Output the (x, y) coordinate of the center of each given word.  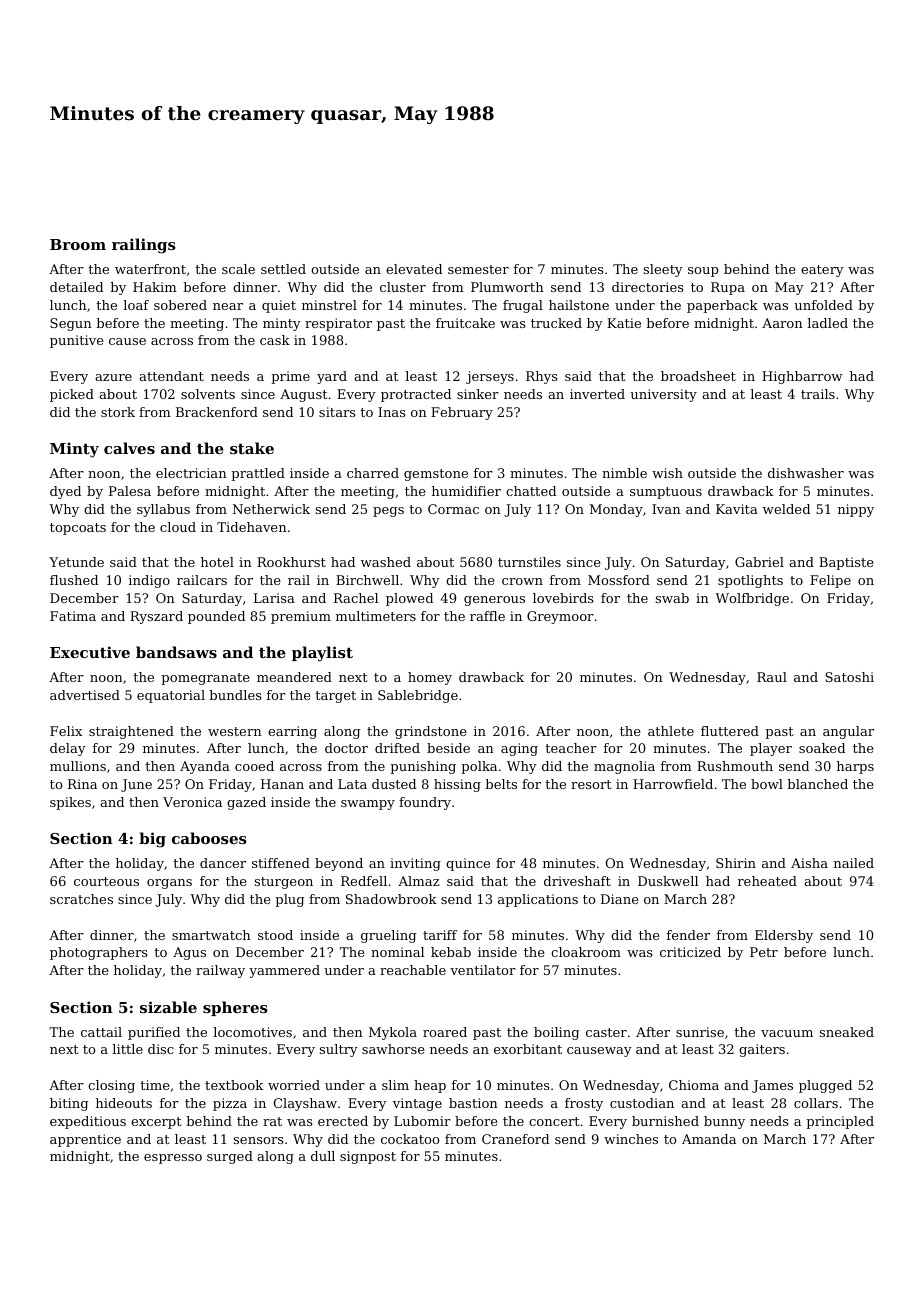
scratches (81, 899)
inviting (415, 864)
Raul (772, 677)
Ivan (666, 509)
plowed (409, 599)
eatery (822, 271)
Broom (78, 244)
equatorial (171, 696)
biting (69, 1104)
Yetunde (76, 562)
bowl (767, 784)
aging (519, 749)
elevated (414, 269)
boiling (556, 1033)
